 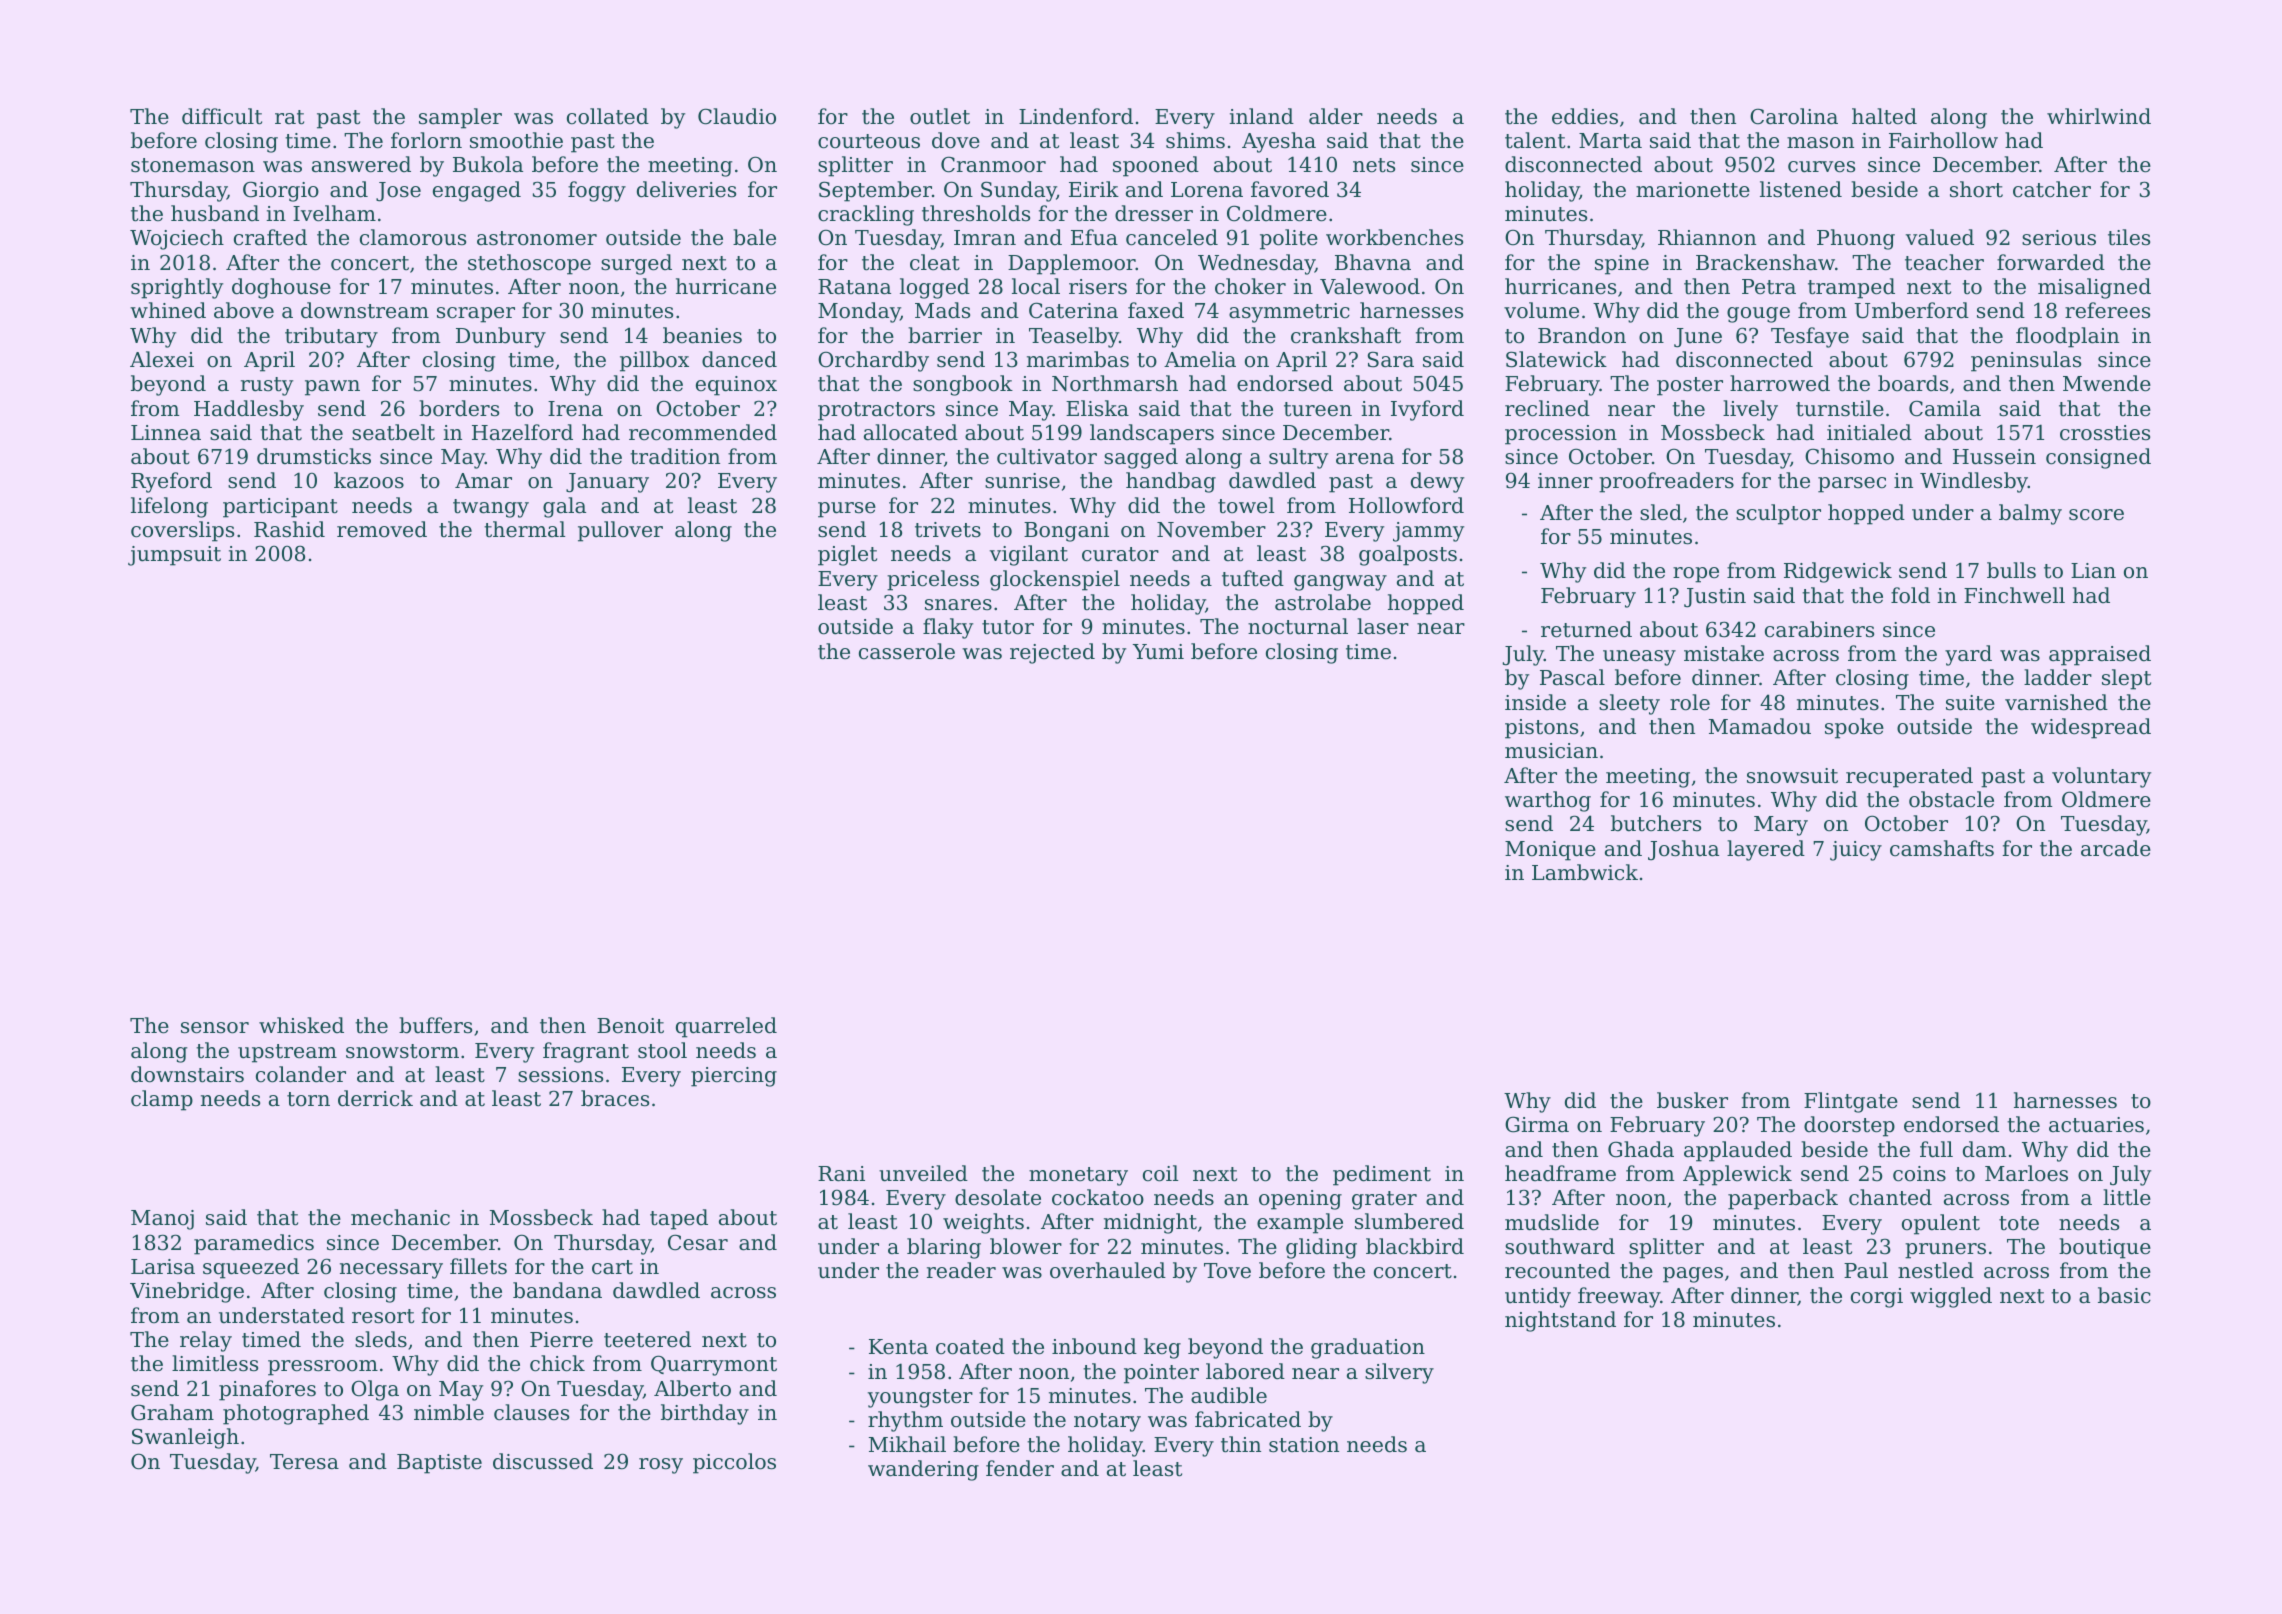 What do you see at coordinates (1020, 1468) in the screenshot?
I see `fender` at bounding box center [1020, 1468].
